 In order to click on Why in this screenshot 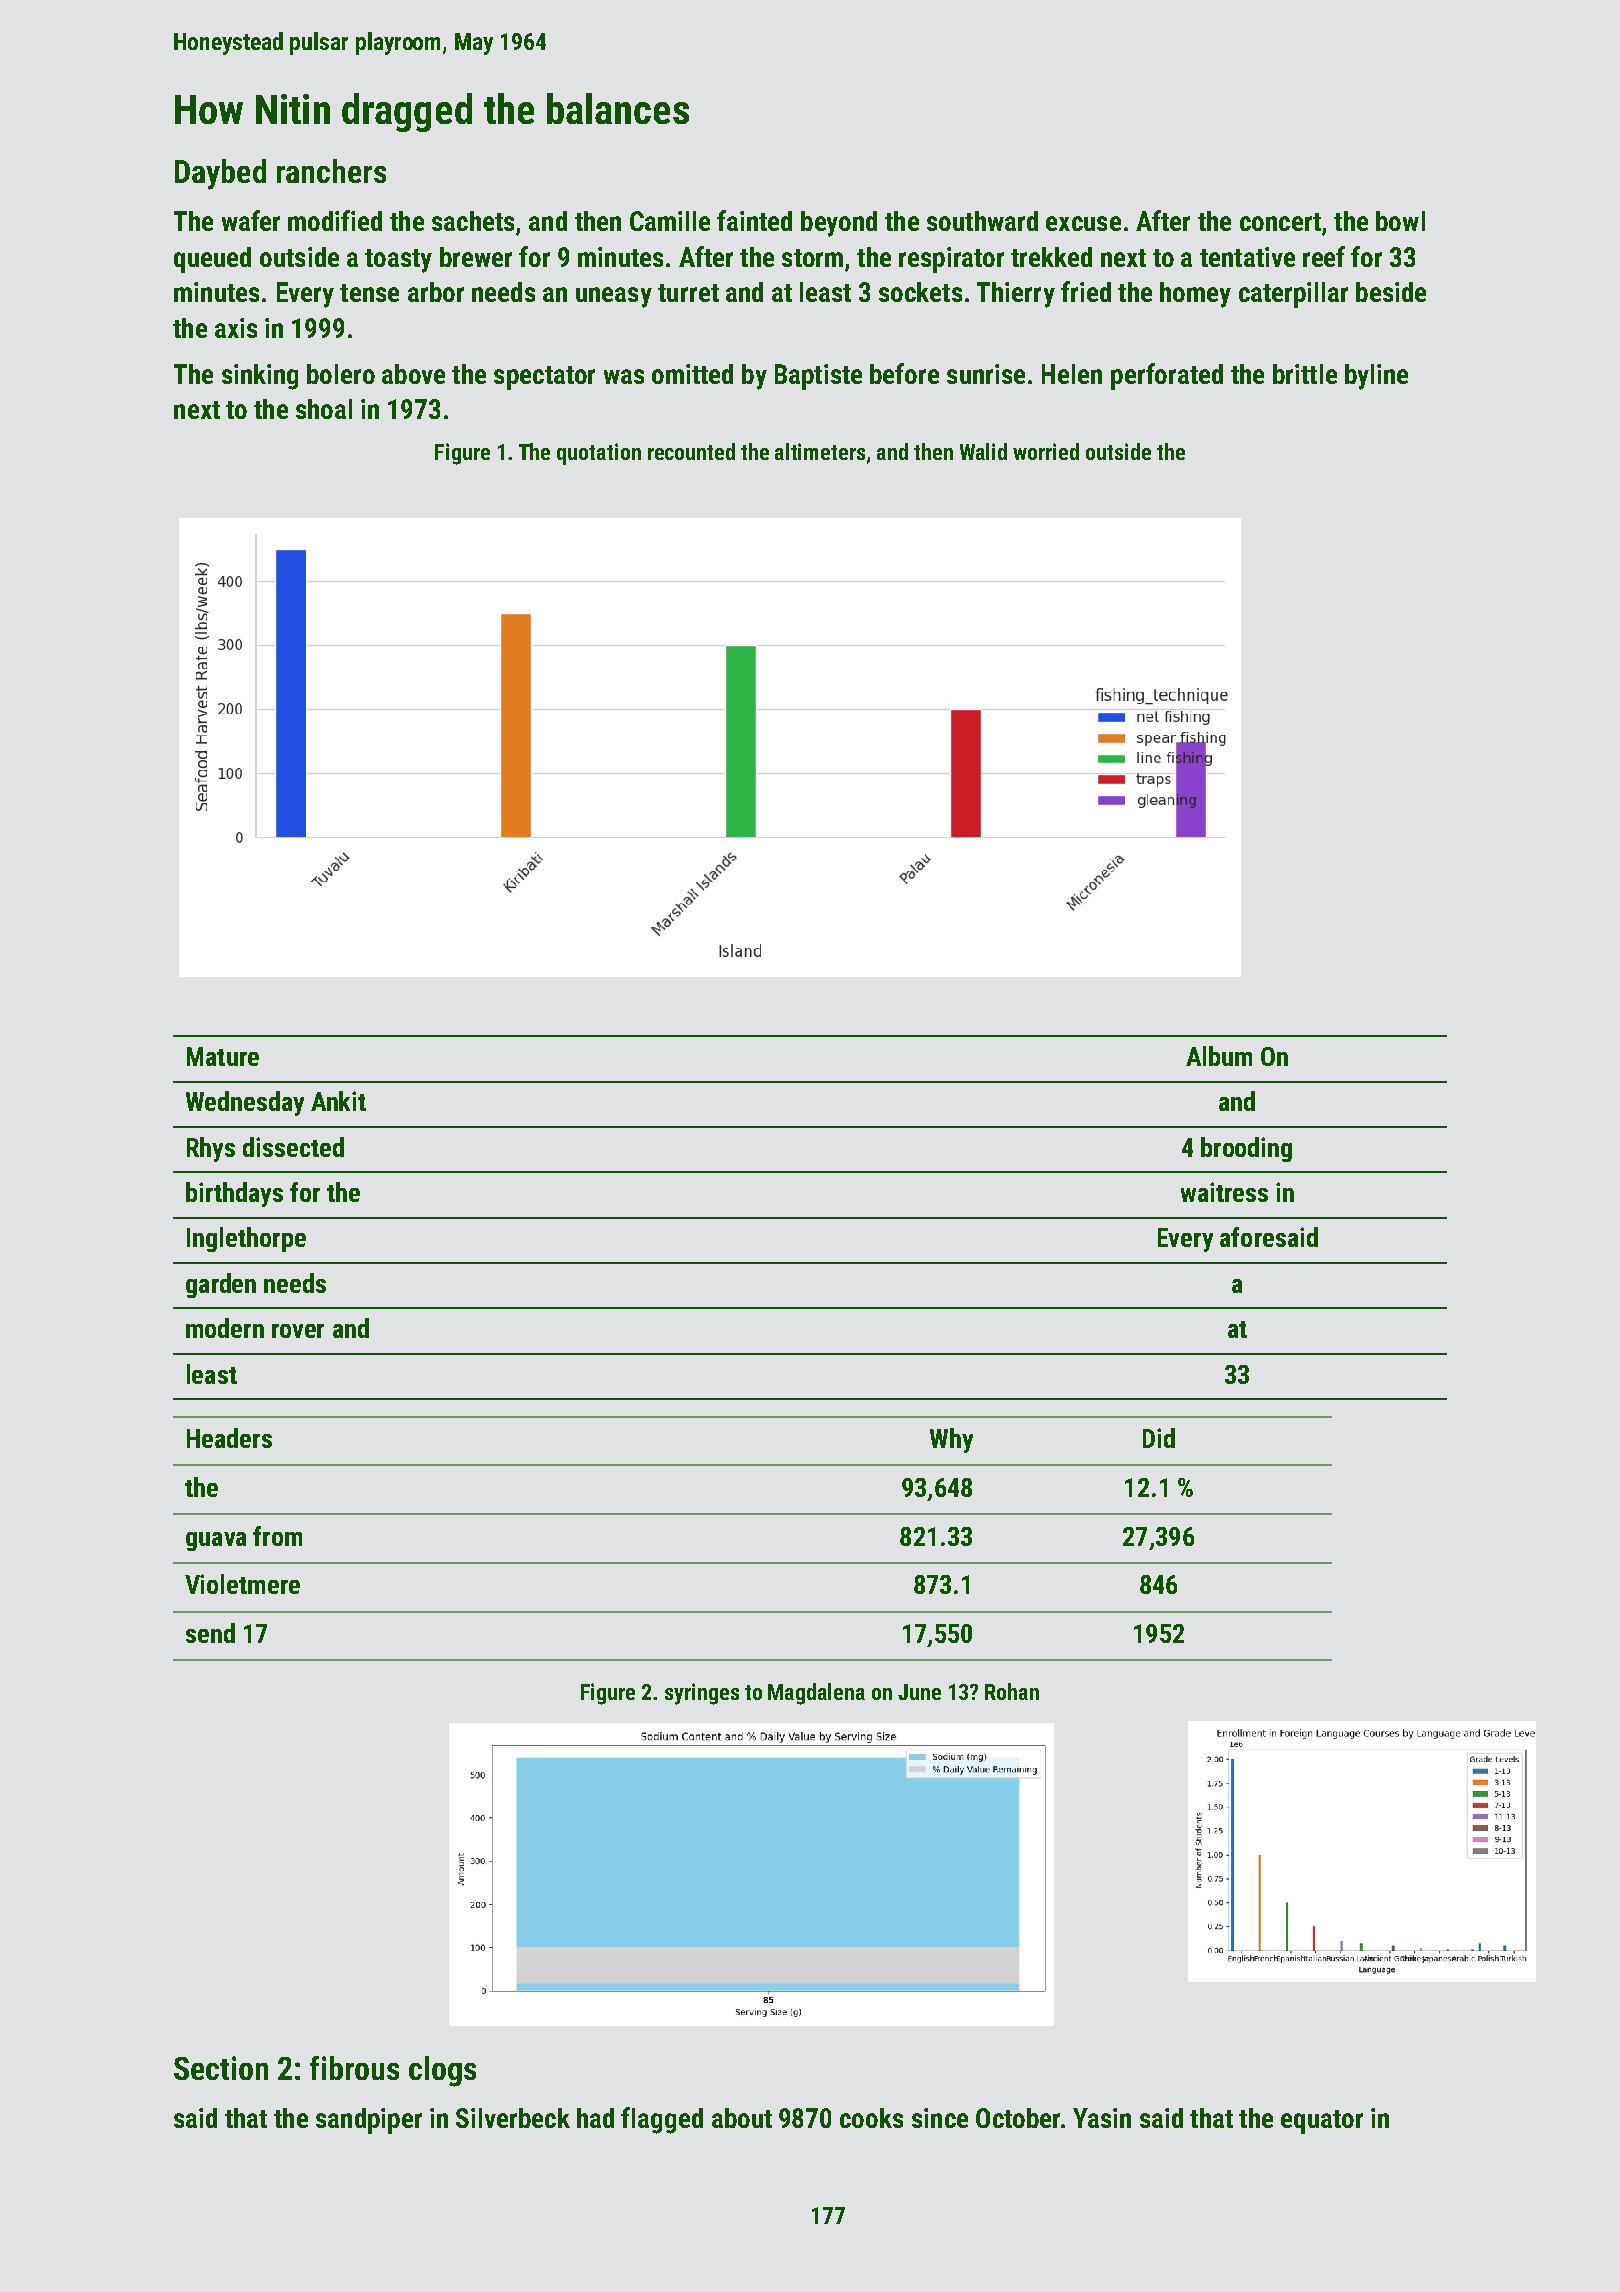, I will do `click(951, 1440)`.
